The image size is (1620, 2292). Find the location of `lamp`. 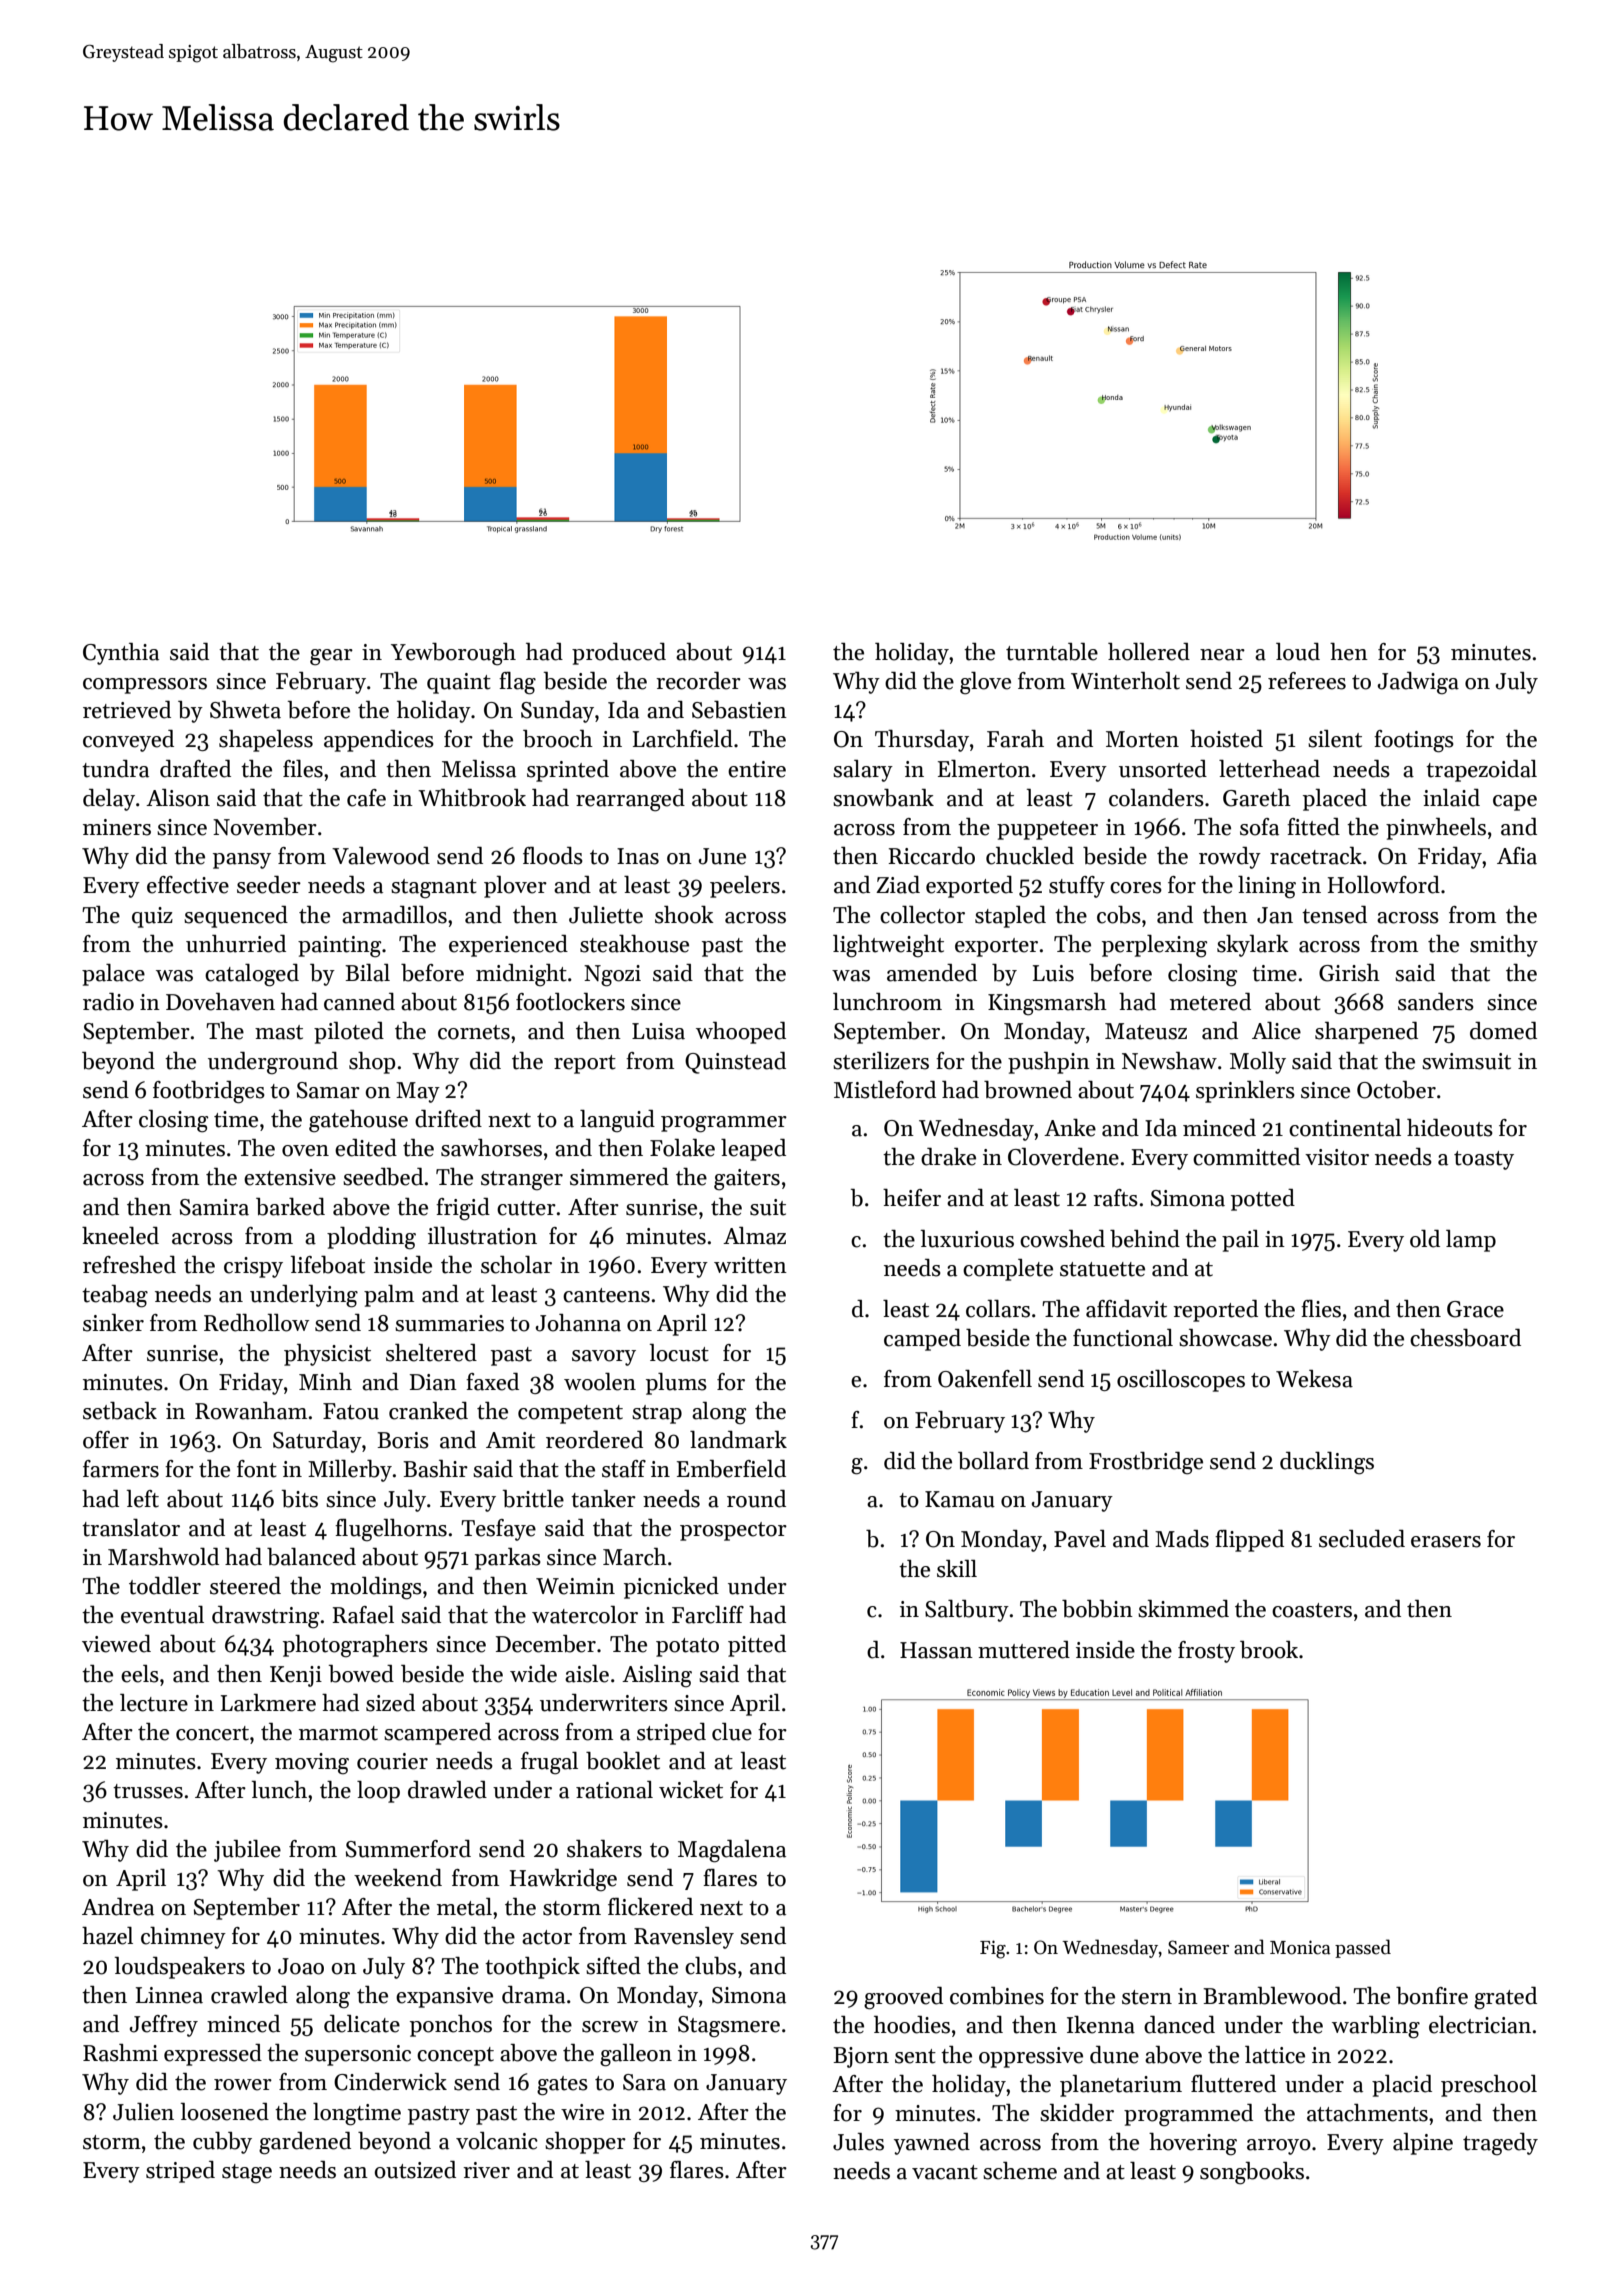

lamp is located at coordinates (1471, 1241).
